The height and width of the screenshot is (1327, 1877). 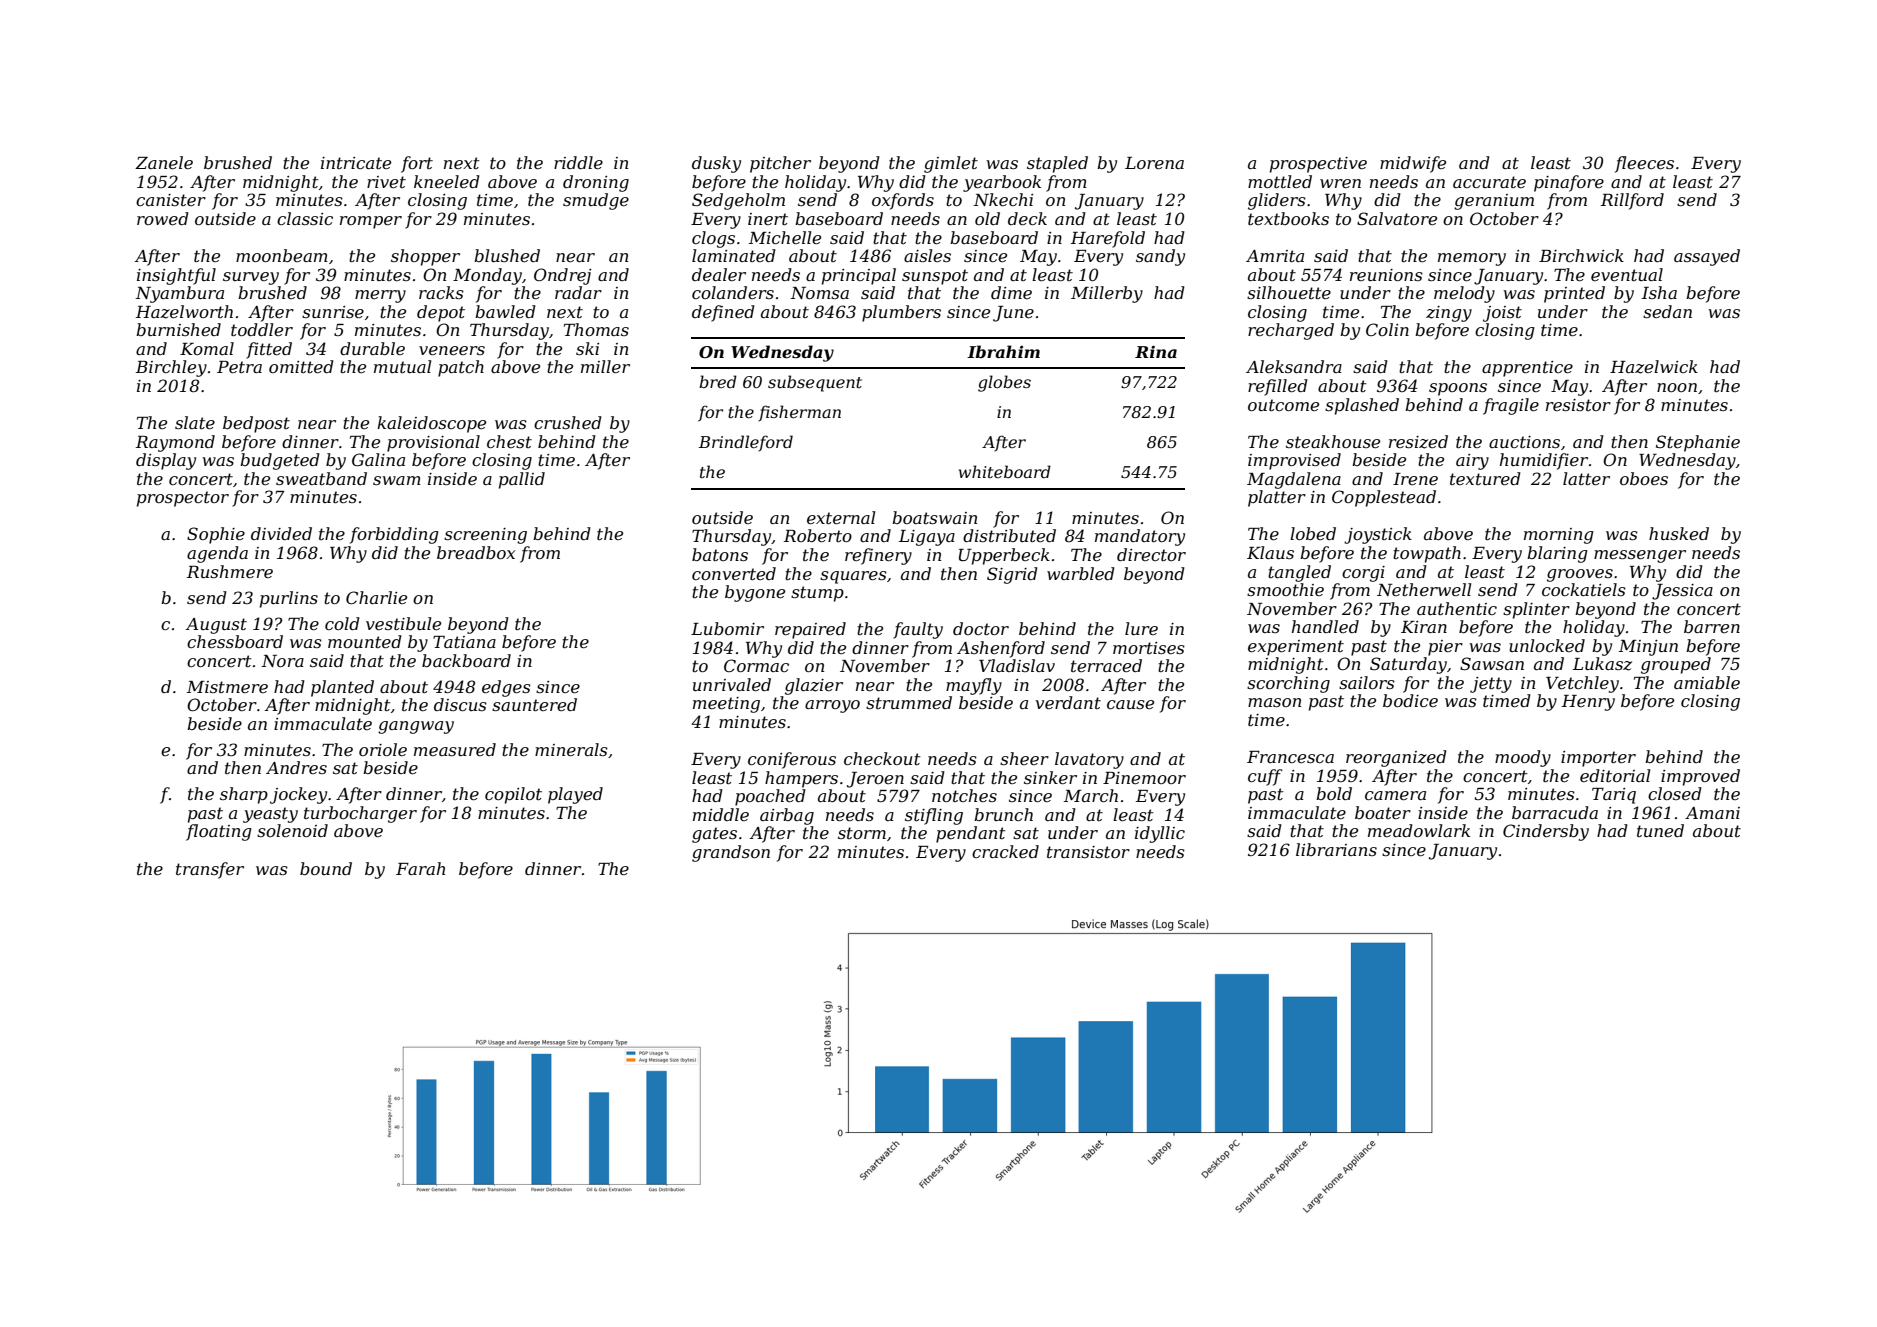 What do you see at coordinates (1654, 367) in the screenshot?
I see `Hazelwick` at bounding box center [1654, 367].
